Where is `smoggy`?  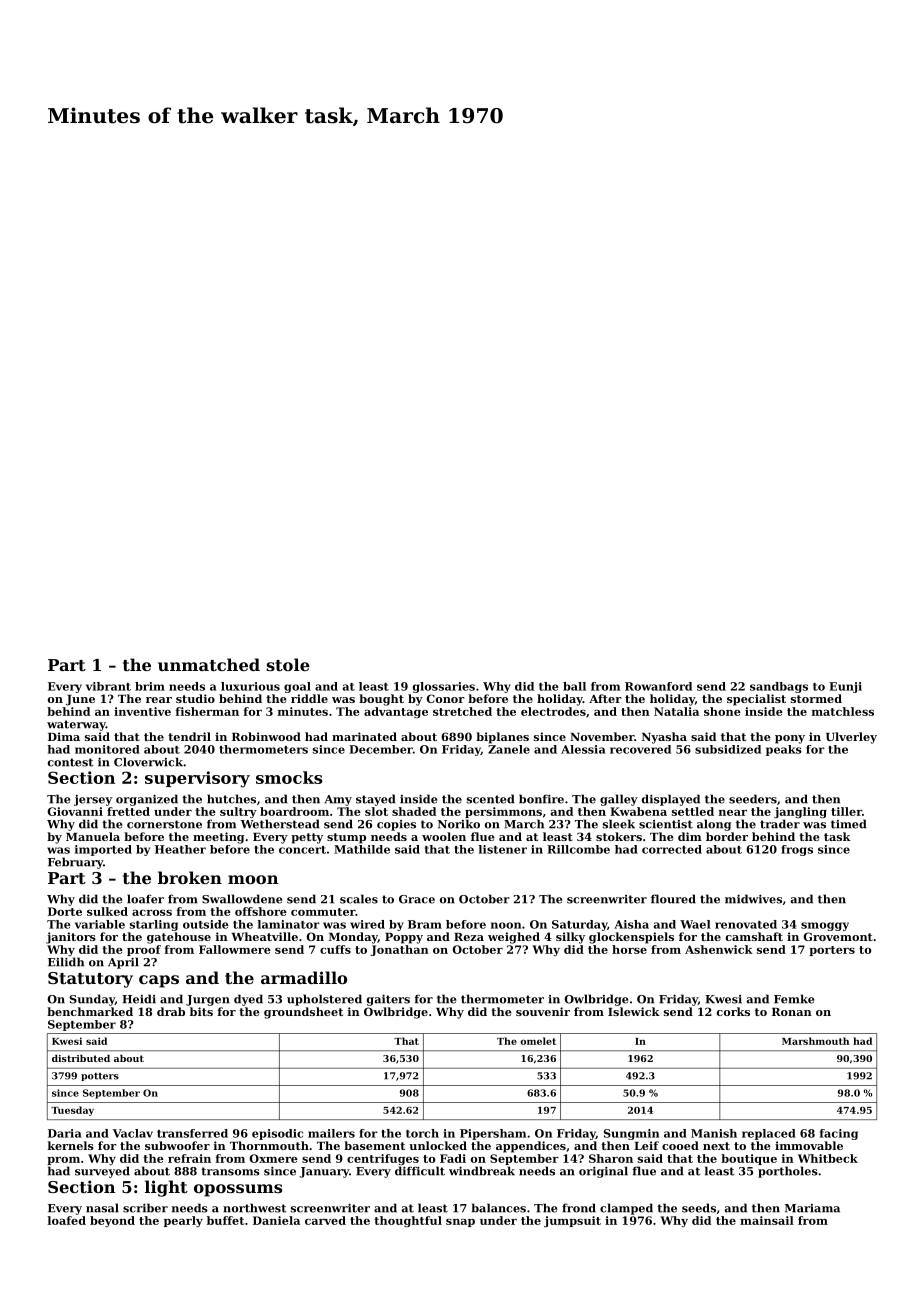 smoggy is located at coordinates (825, 926).
